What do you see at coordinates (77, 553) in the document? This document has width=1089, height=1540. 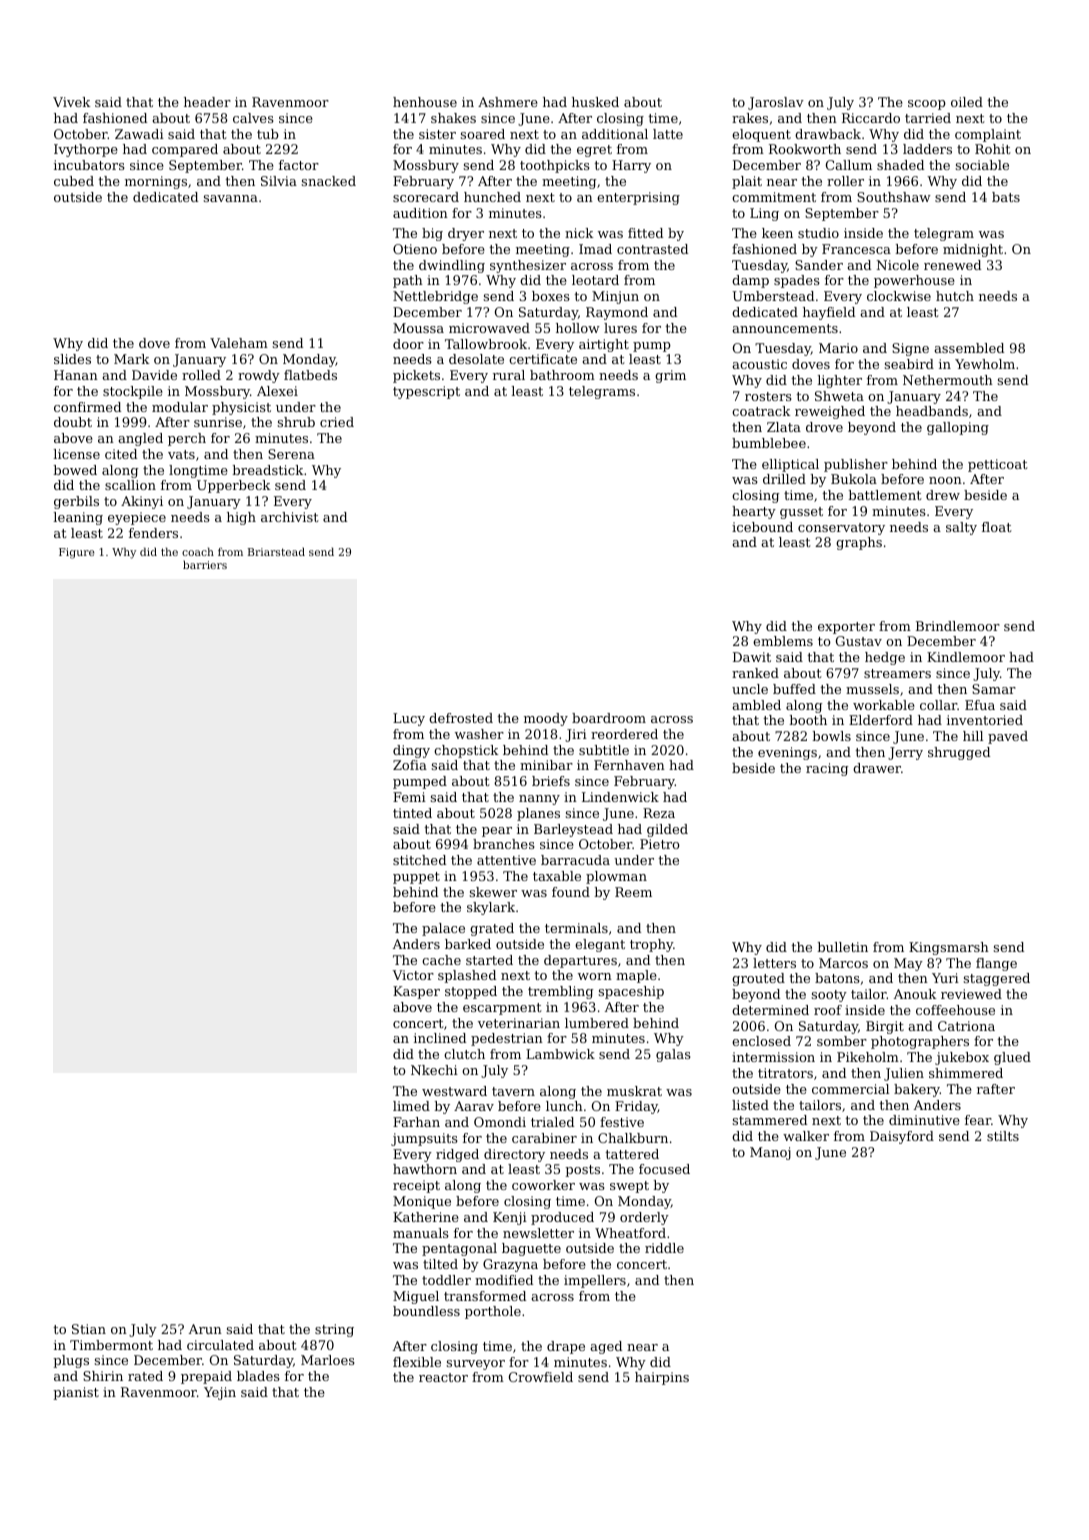 I see `Figure` at bounding box center [77, 553].
